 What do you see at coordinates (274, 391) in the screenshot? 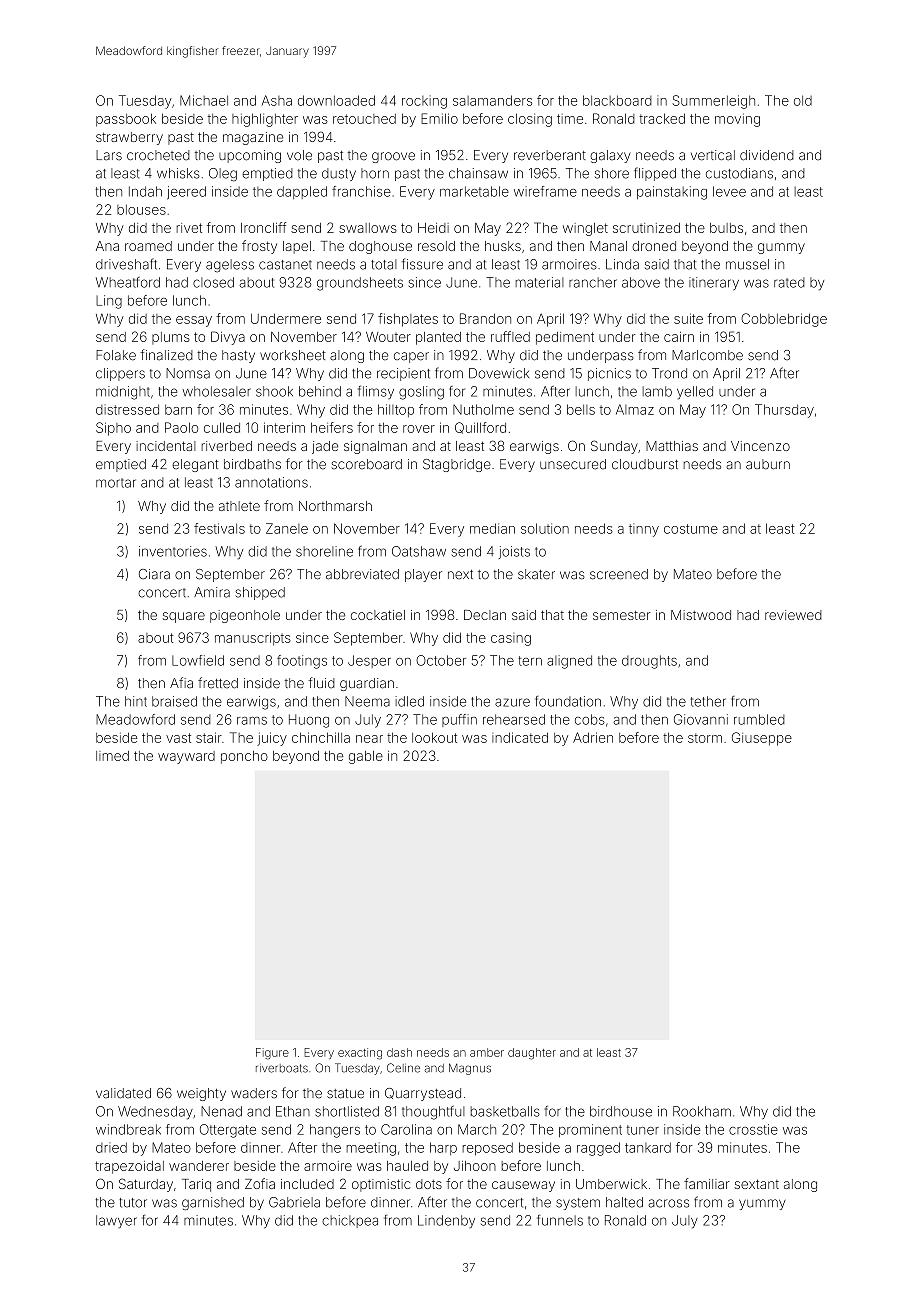
I see `shook` at bounding box center [274, 391].
